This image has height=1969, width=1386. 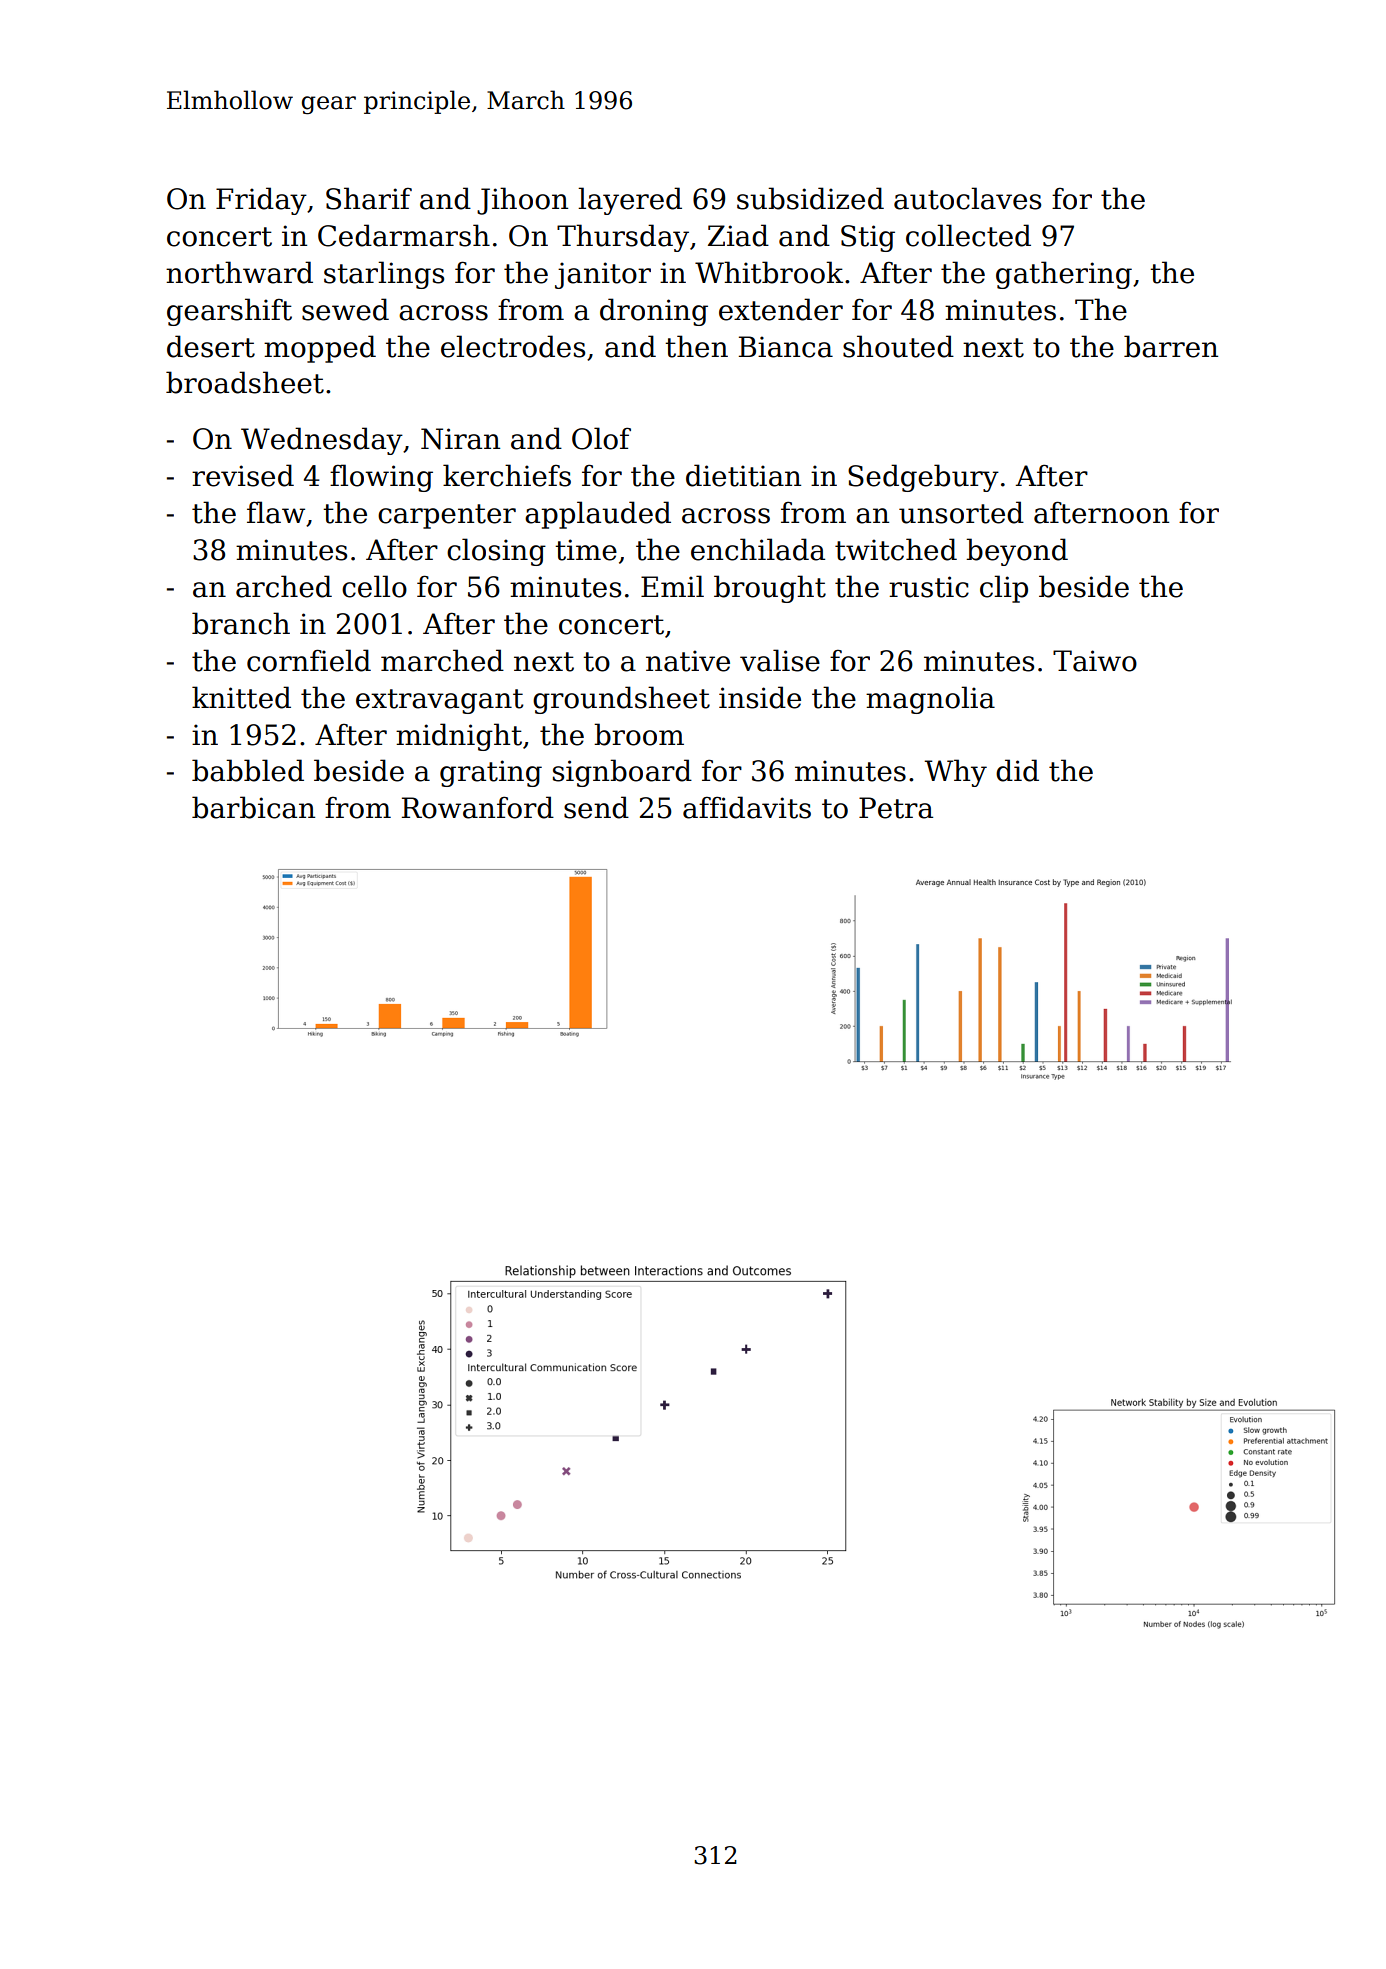 I want to click on barren, so click(x=1171, y=346).
